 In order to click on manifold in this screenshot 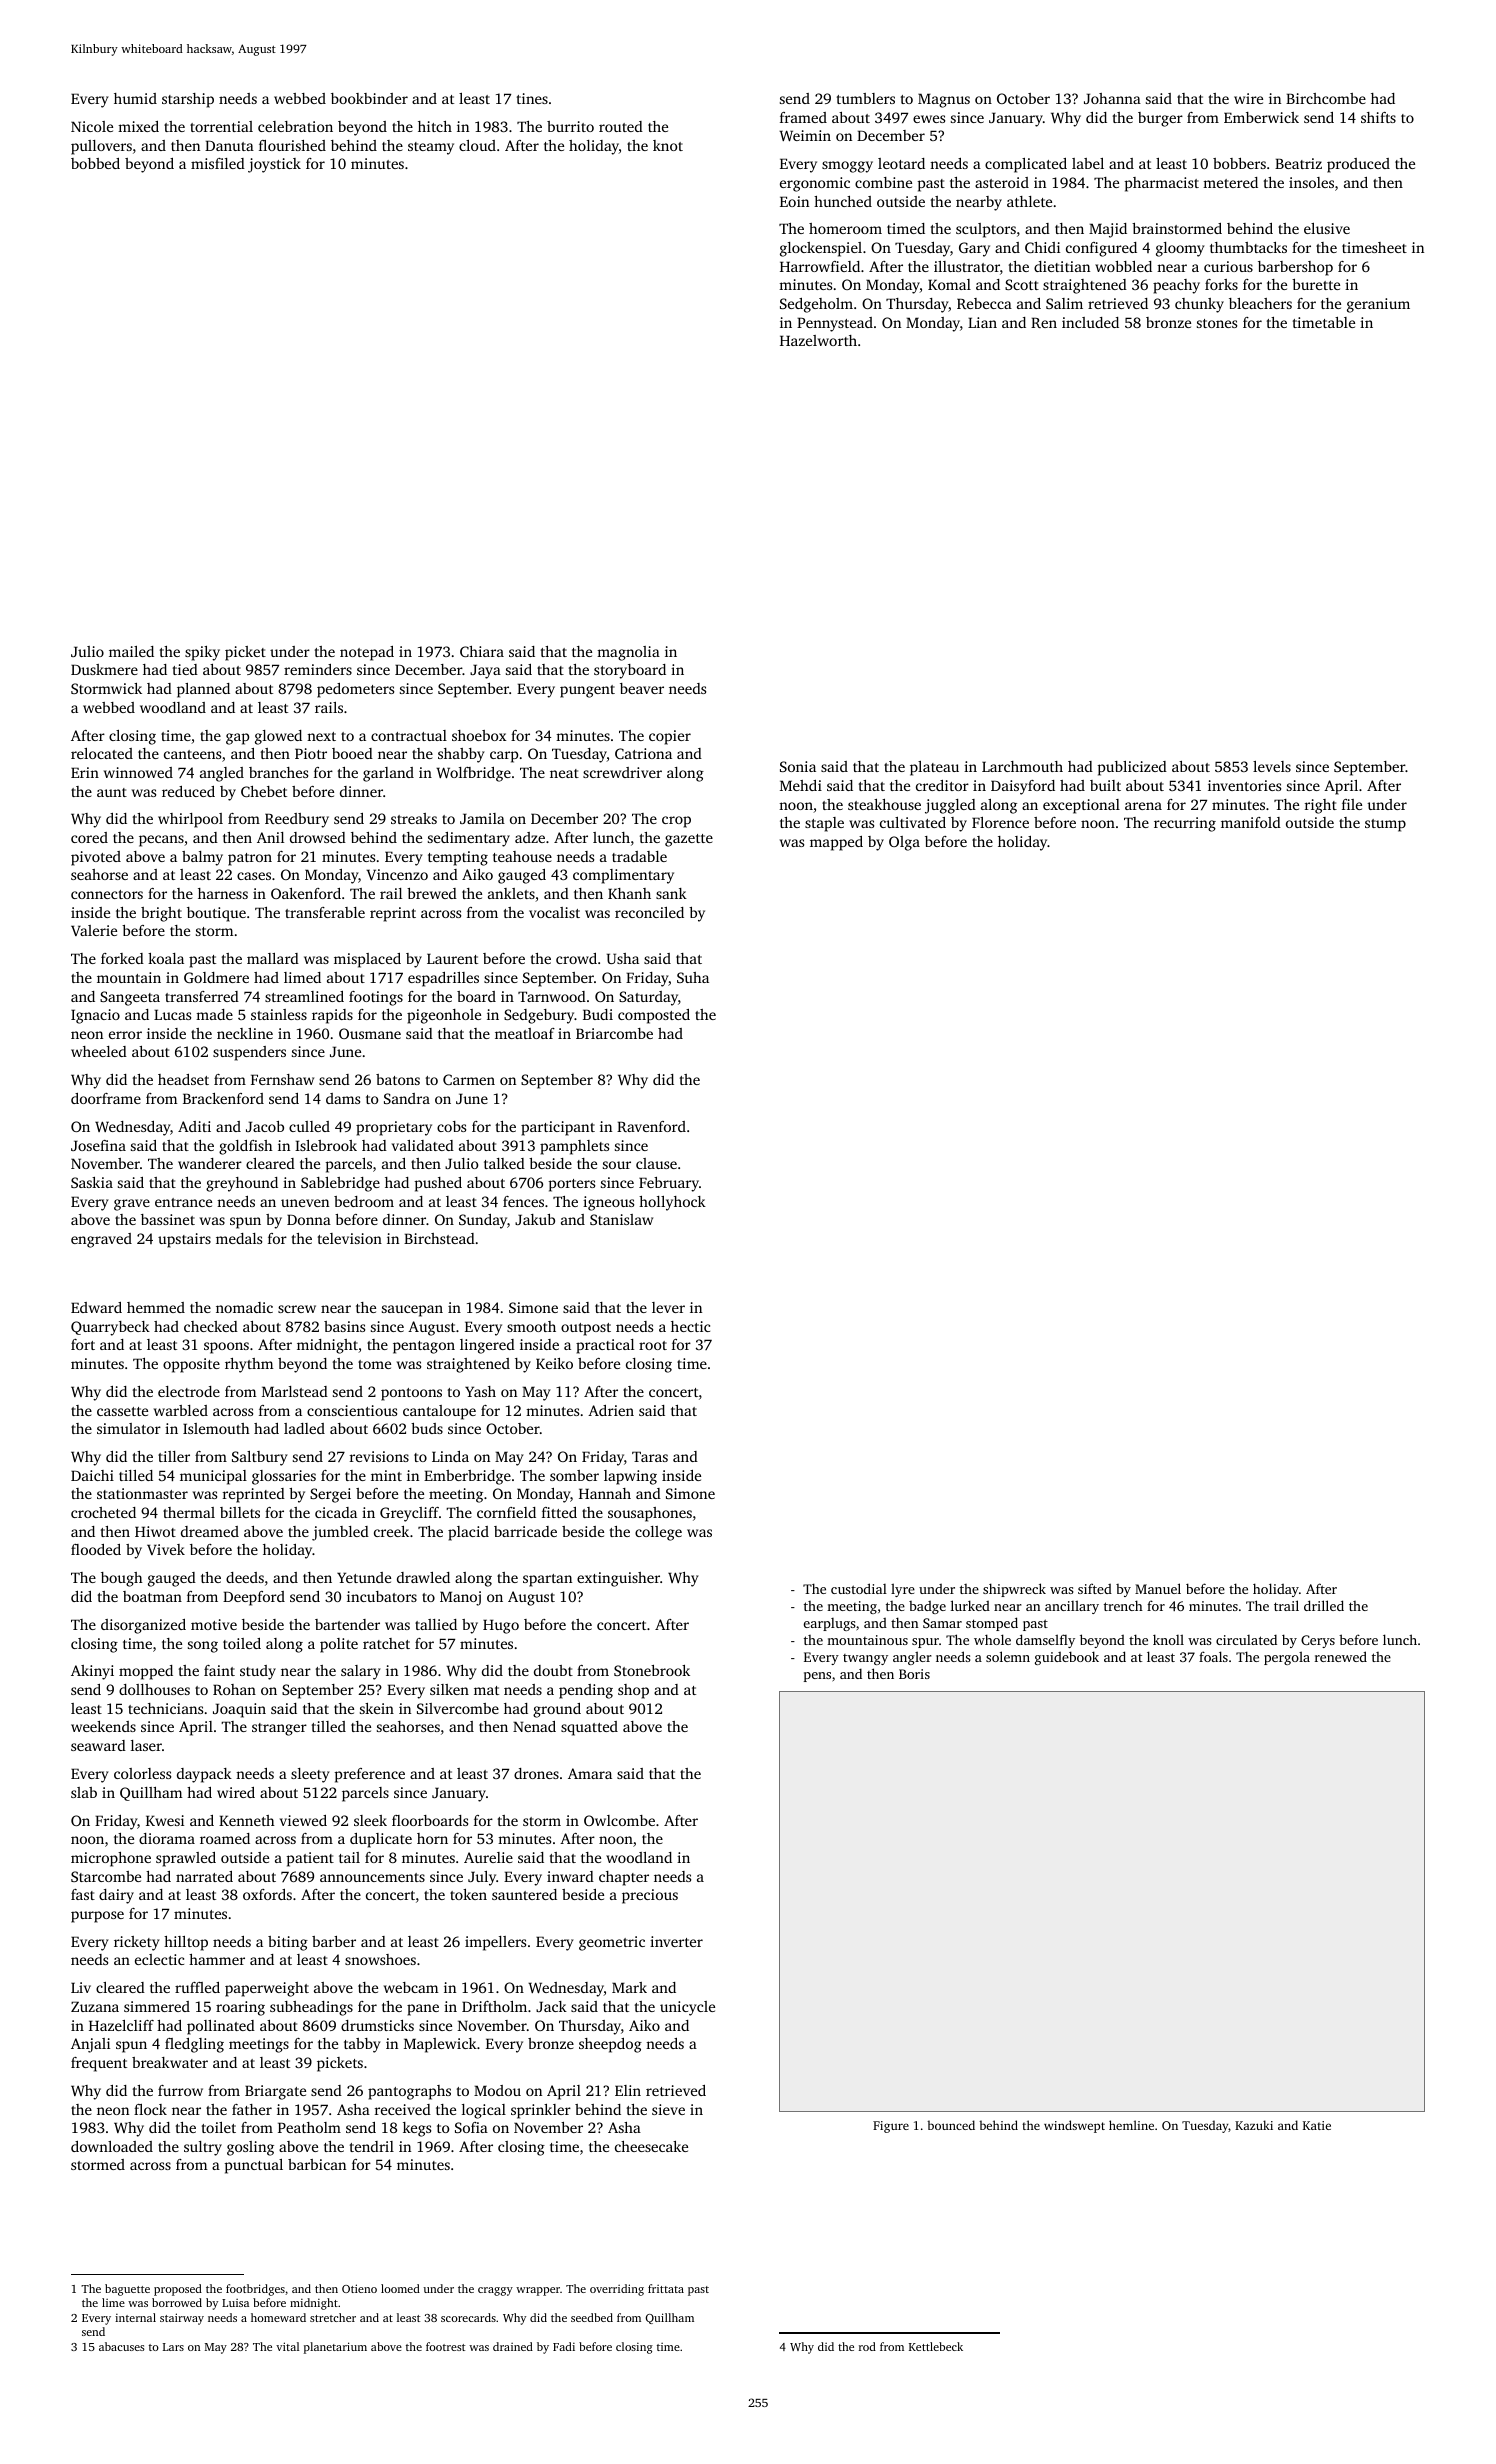, I will do `click(1251, 822)`.
